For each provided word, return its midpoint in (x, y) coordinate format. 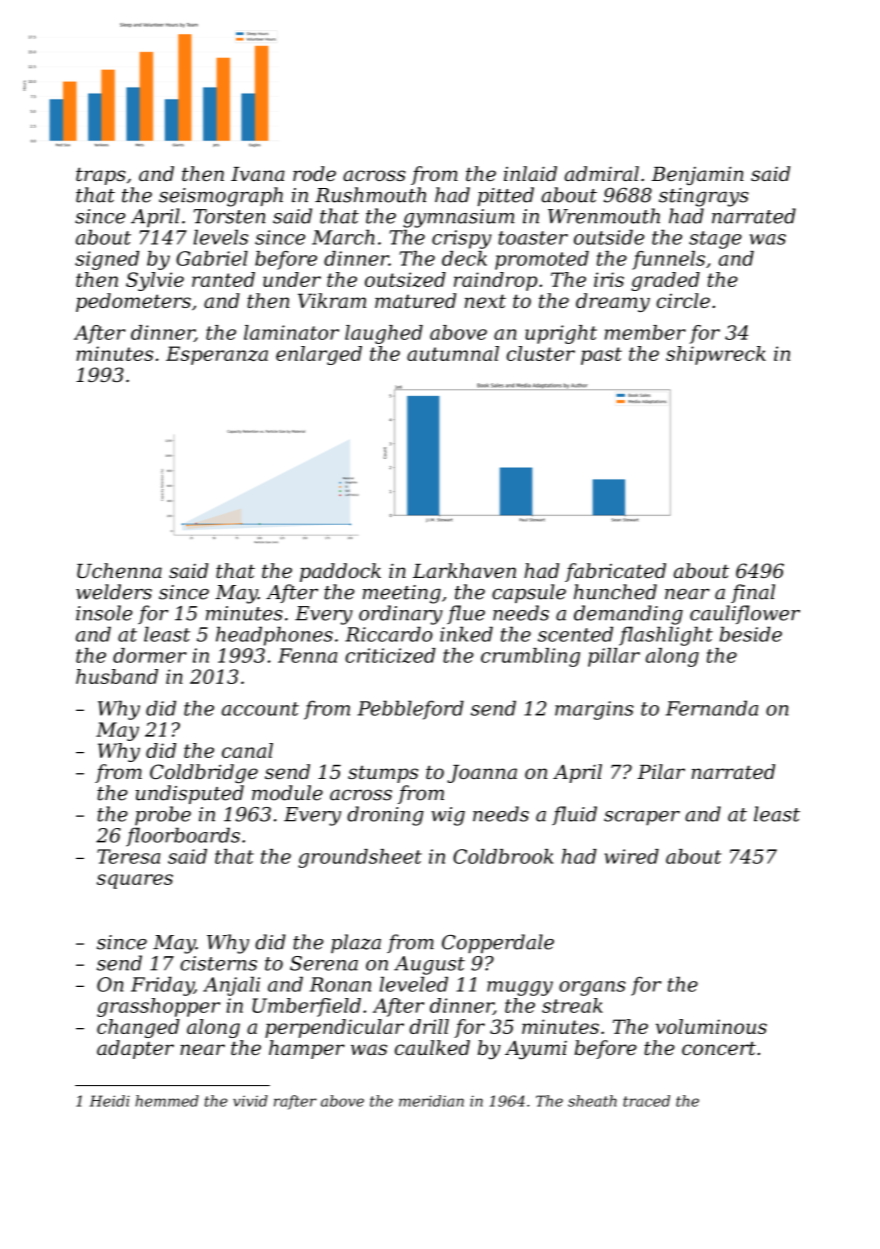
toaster (533, 238)
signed (107, 260)
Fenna (307, 655)
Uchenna (119, 570)
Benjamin (697, 175)
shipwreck (716, 355)
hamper (307, 1049)
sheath (592, 1101)
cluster (541, 353)
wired (631, 856)
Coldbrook (503, 856)
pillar (614, 657)
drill (429, 1026)
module (287, 793)
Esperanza (217, 355)
